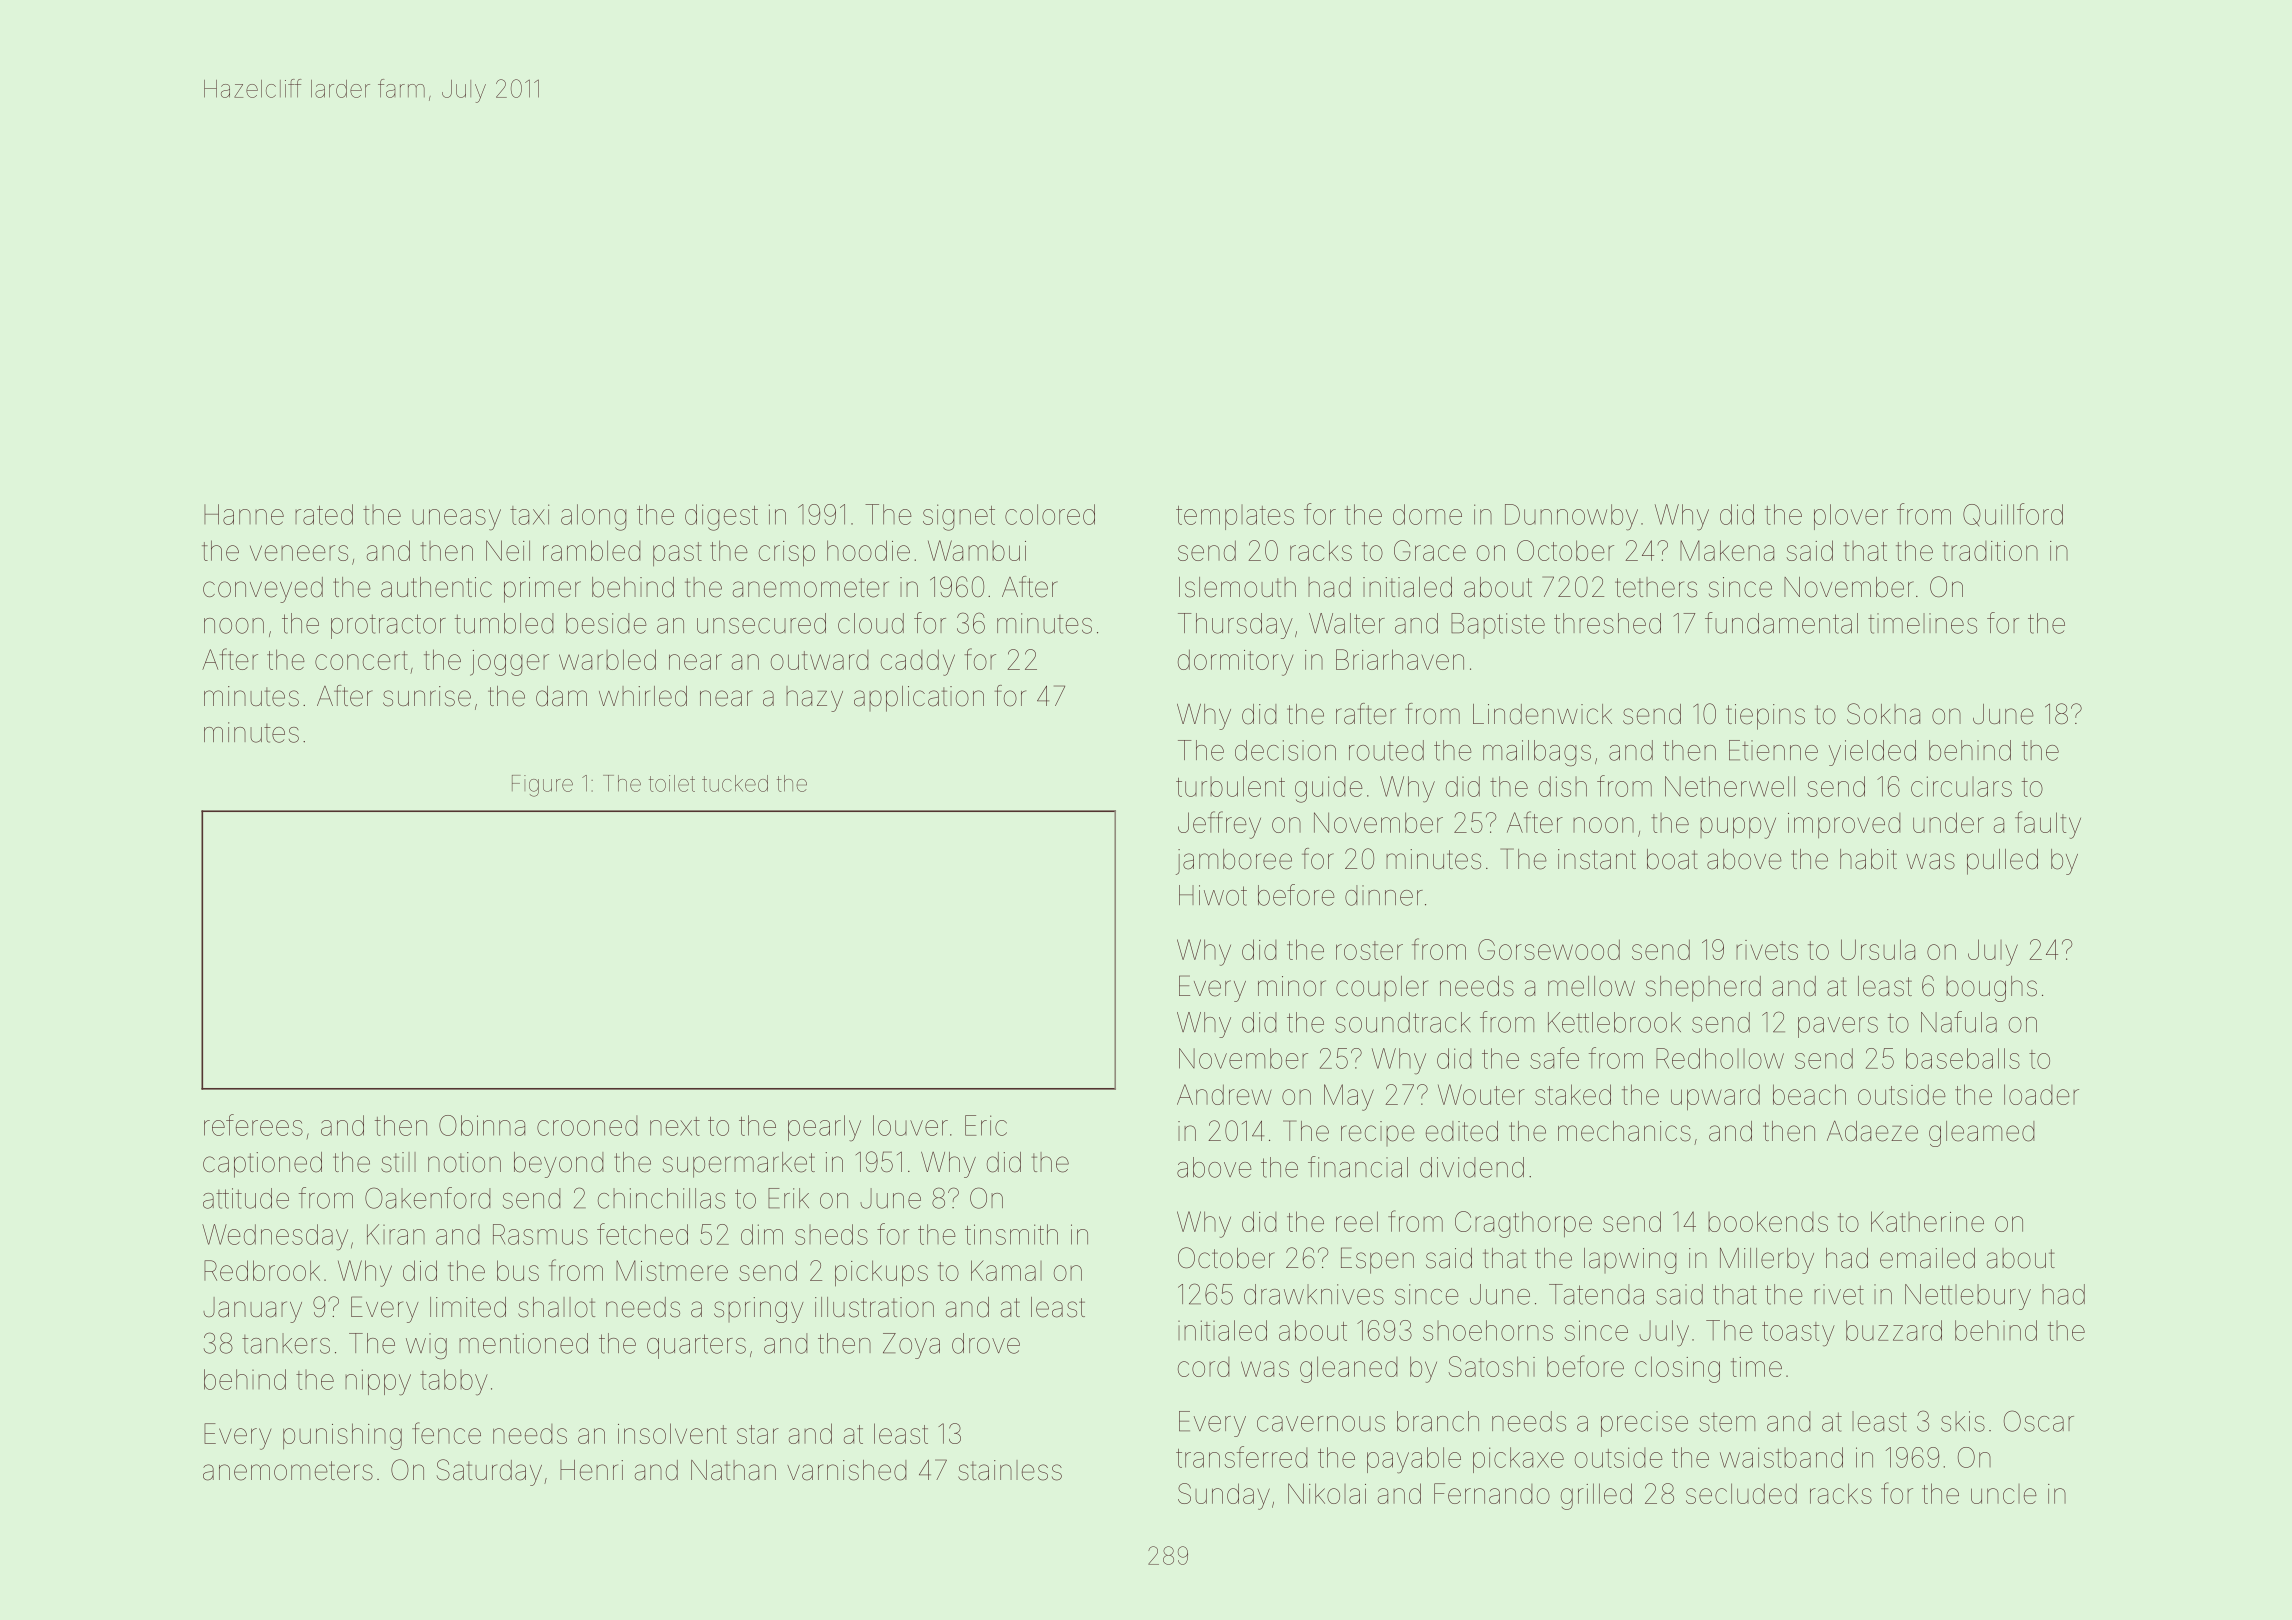  Describe the element at coordinates (1571, 517) in the document. I see `Dunnowby` at that location.
